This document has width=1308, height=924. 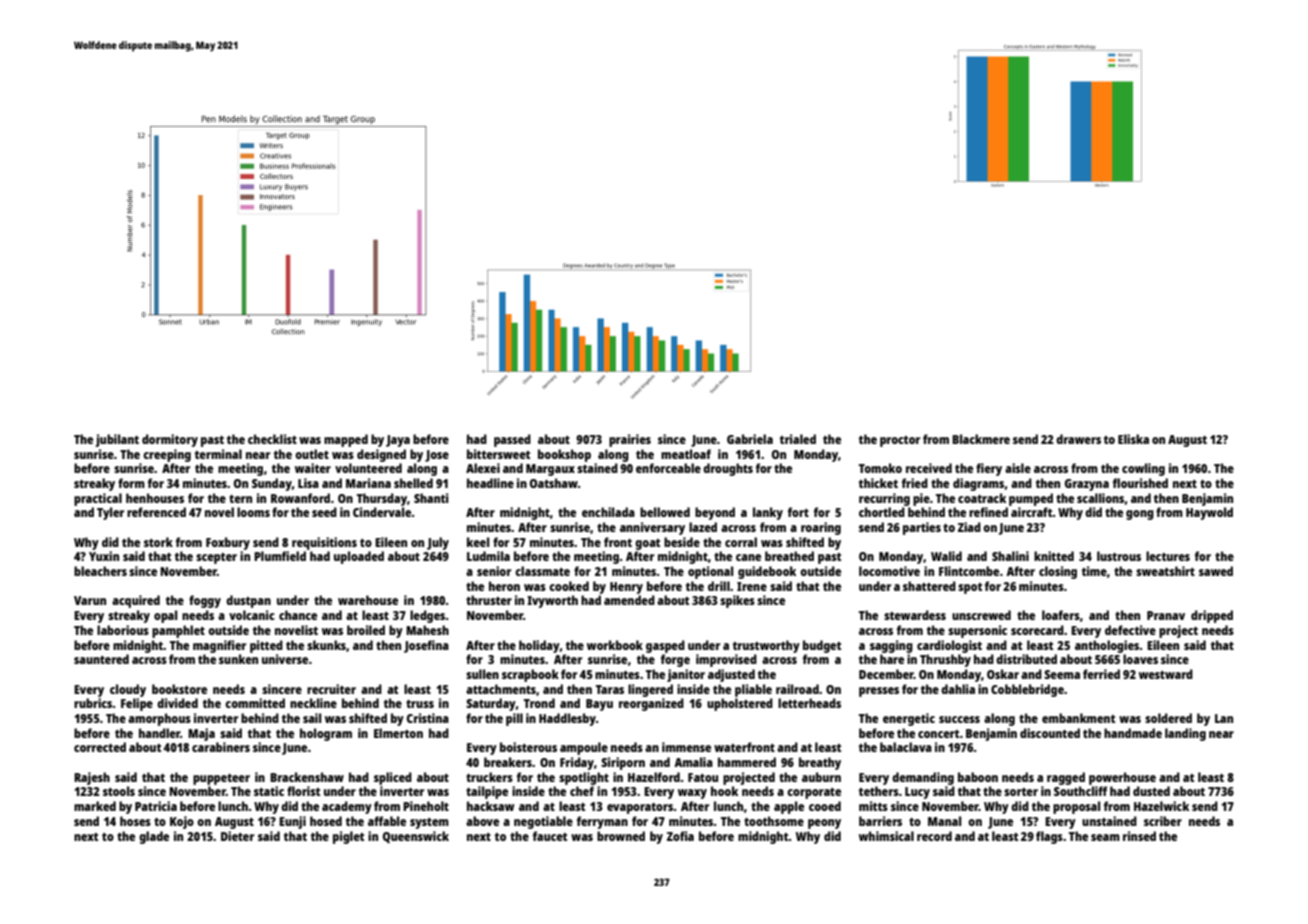 I want to click on hammered, so click(x=747, y=762).
